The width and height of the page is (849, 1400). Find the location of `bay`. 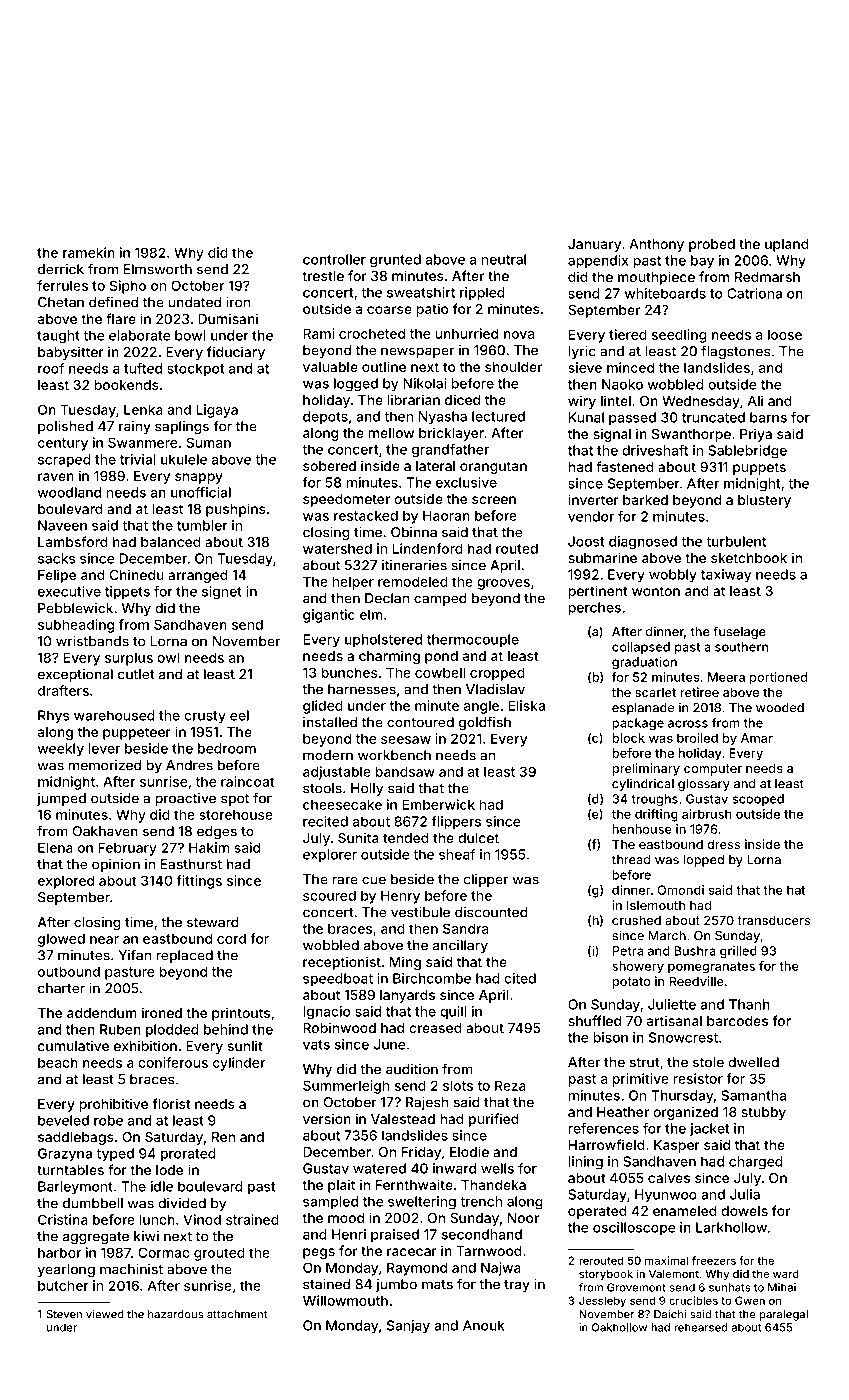

bay is located at coordinates (702, 262).
